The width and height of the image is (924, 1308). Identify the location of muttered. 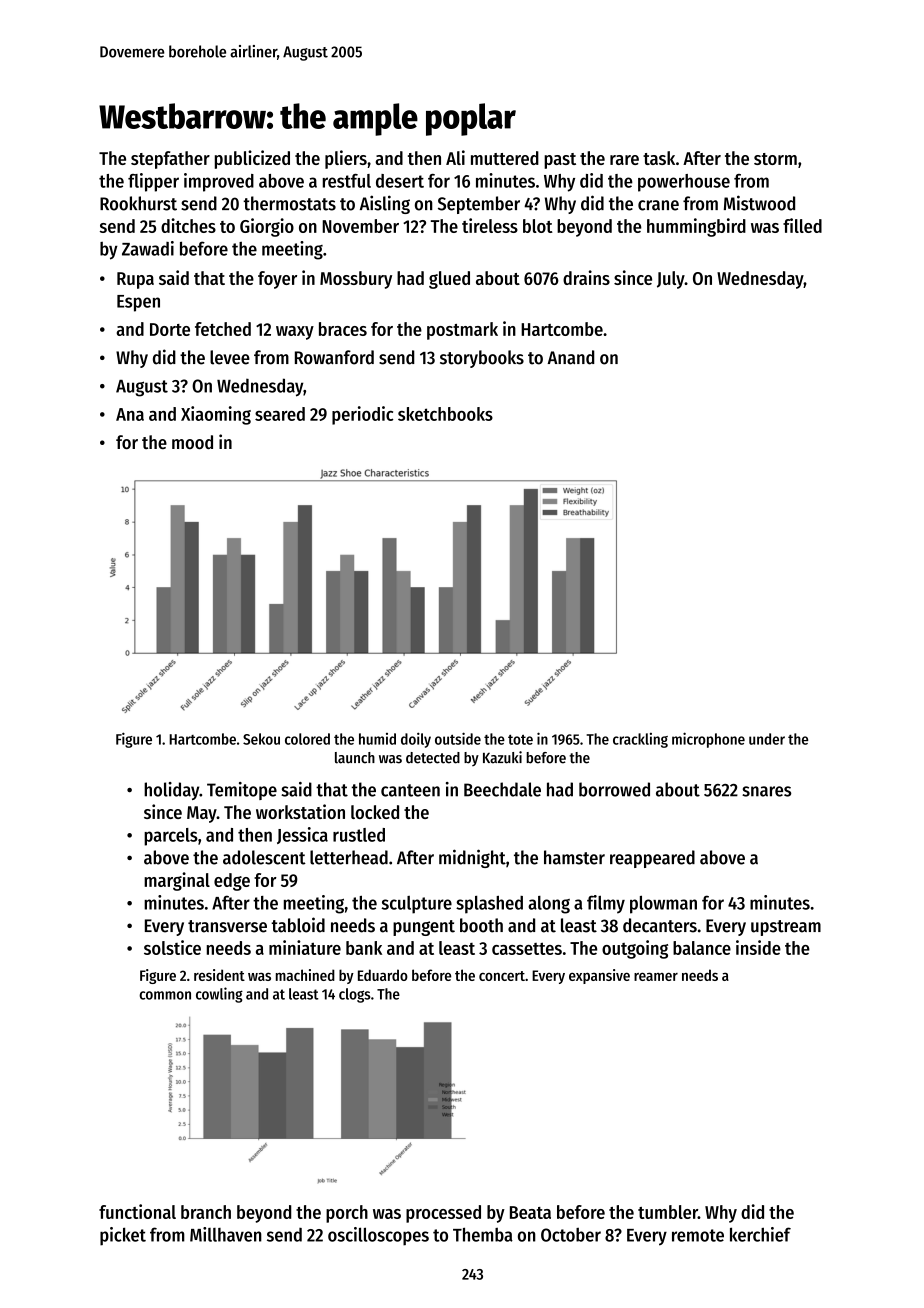
(505, 158).
